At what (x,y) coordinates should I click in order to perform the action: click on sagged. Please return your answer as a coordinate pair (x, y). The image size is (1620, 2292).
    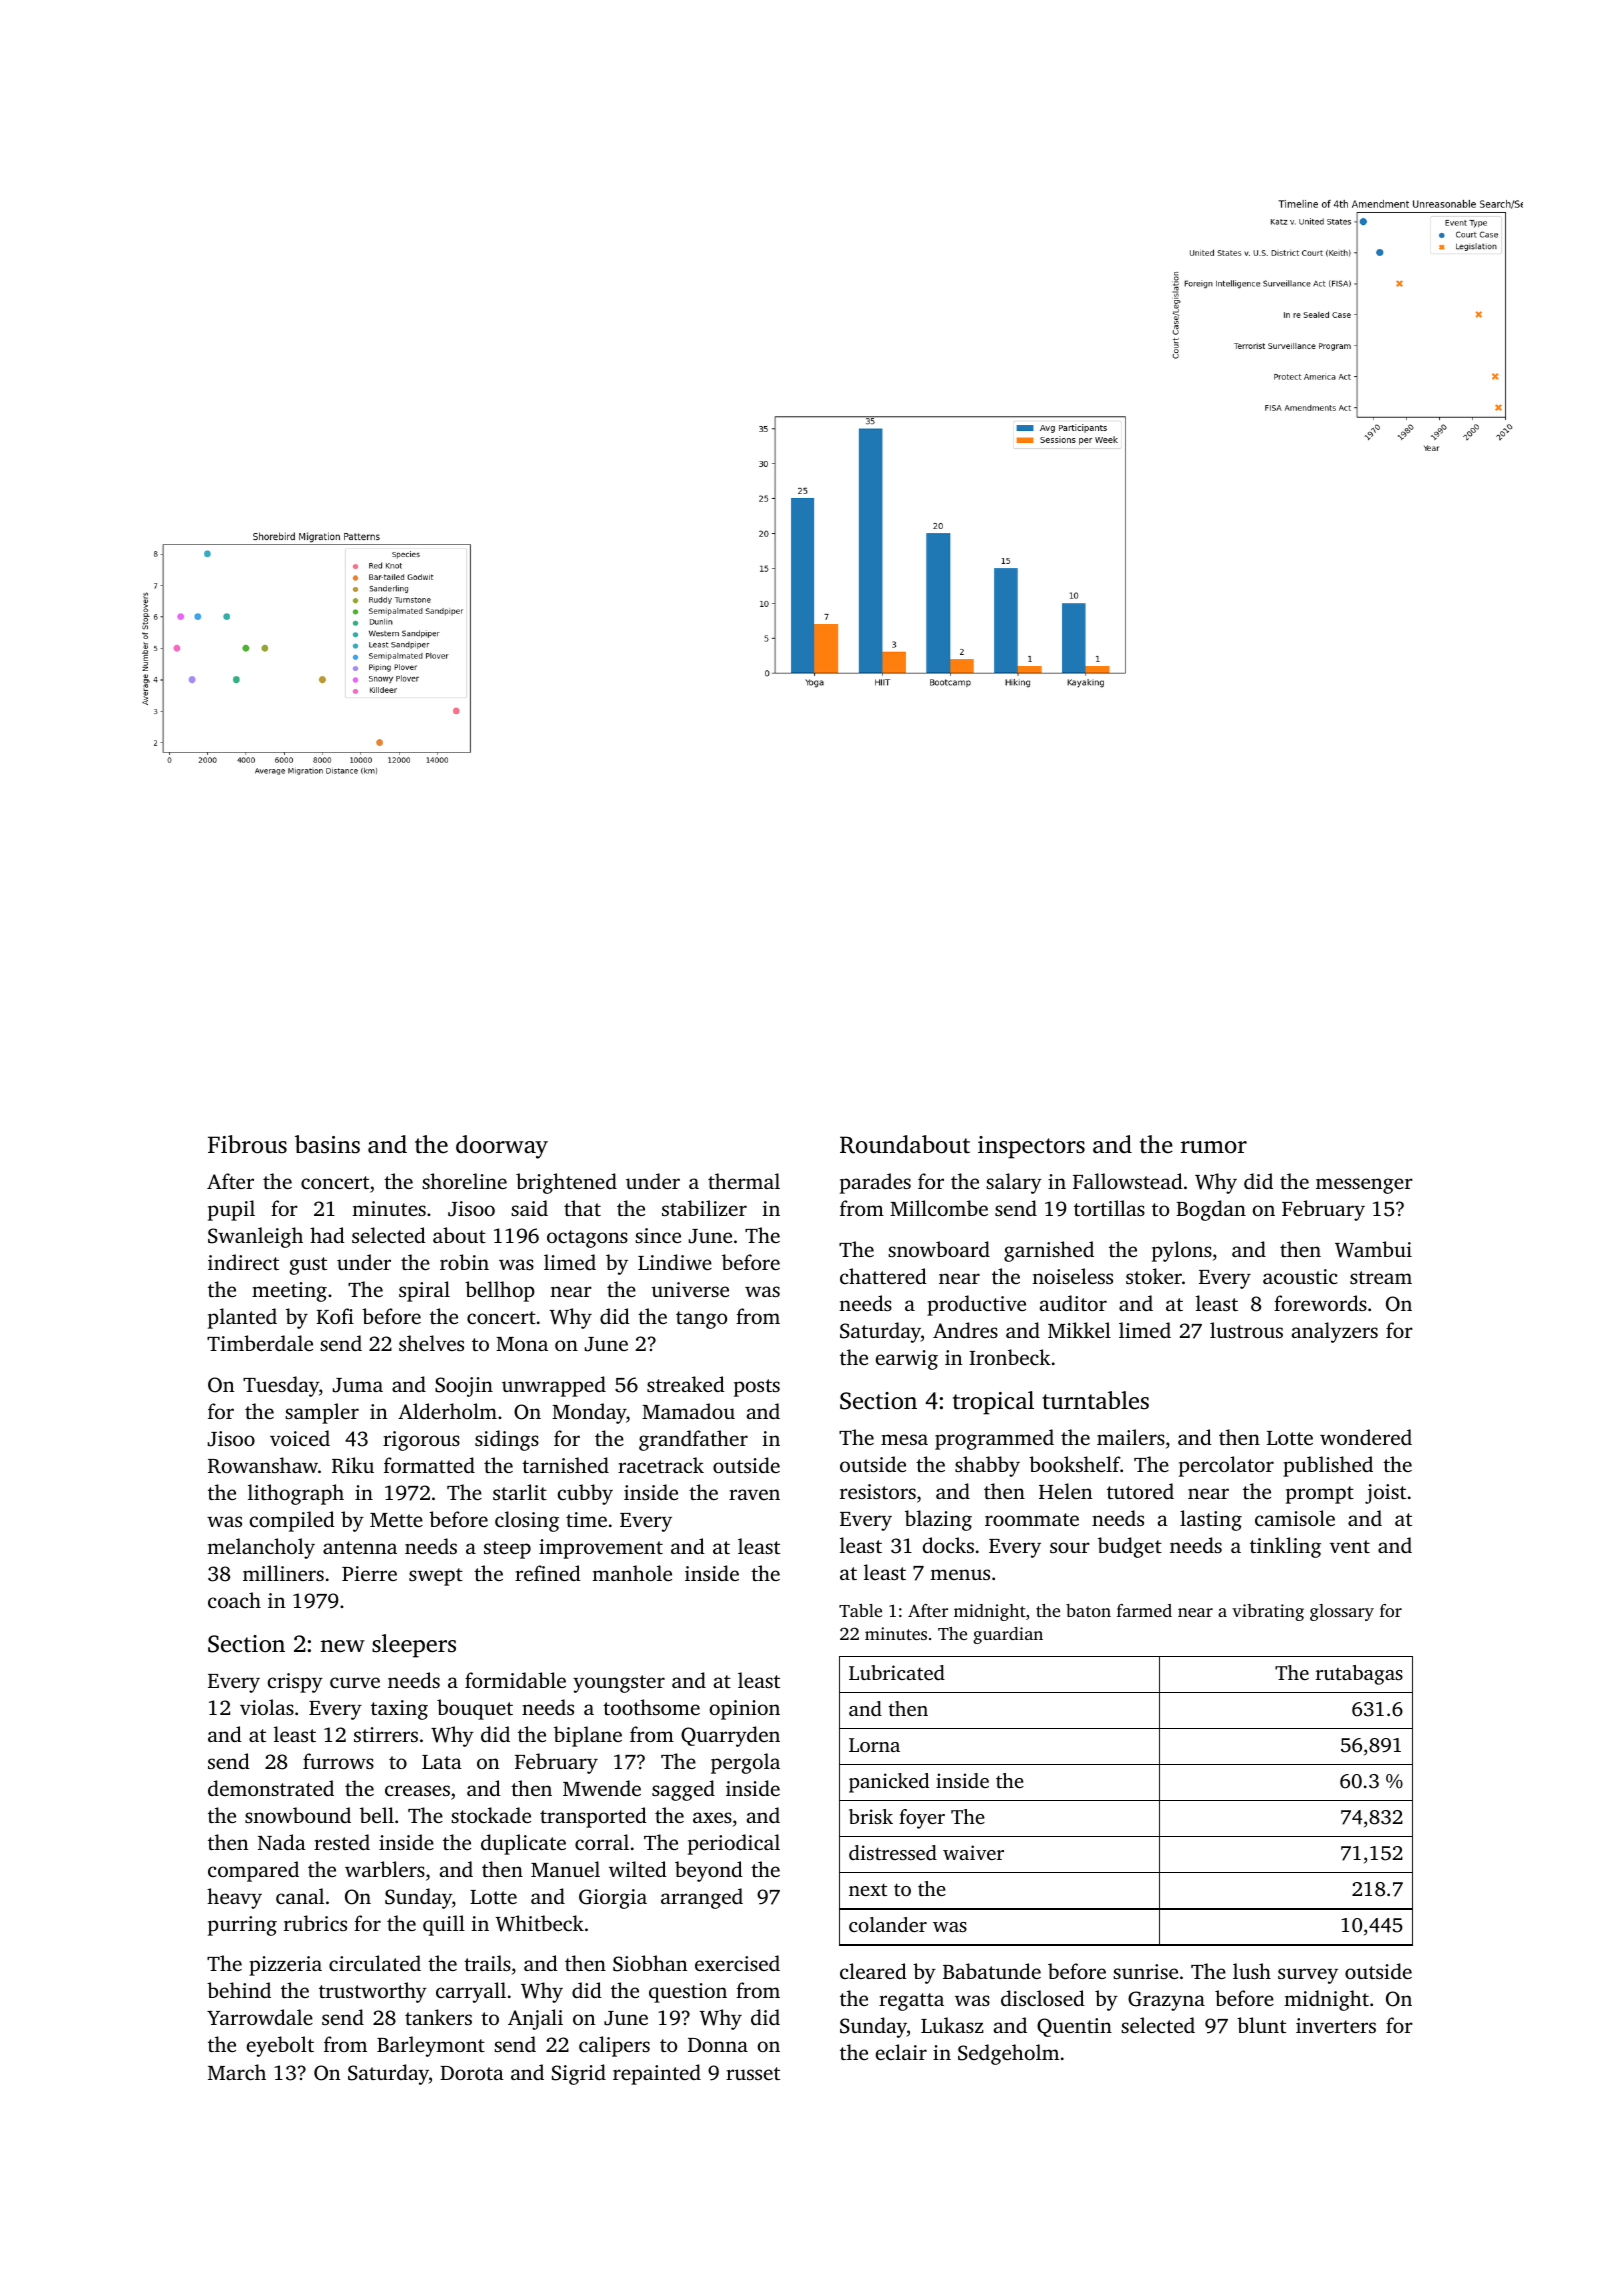
    Looking at the image, I should click on (683, 1790).
